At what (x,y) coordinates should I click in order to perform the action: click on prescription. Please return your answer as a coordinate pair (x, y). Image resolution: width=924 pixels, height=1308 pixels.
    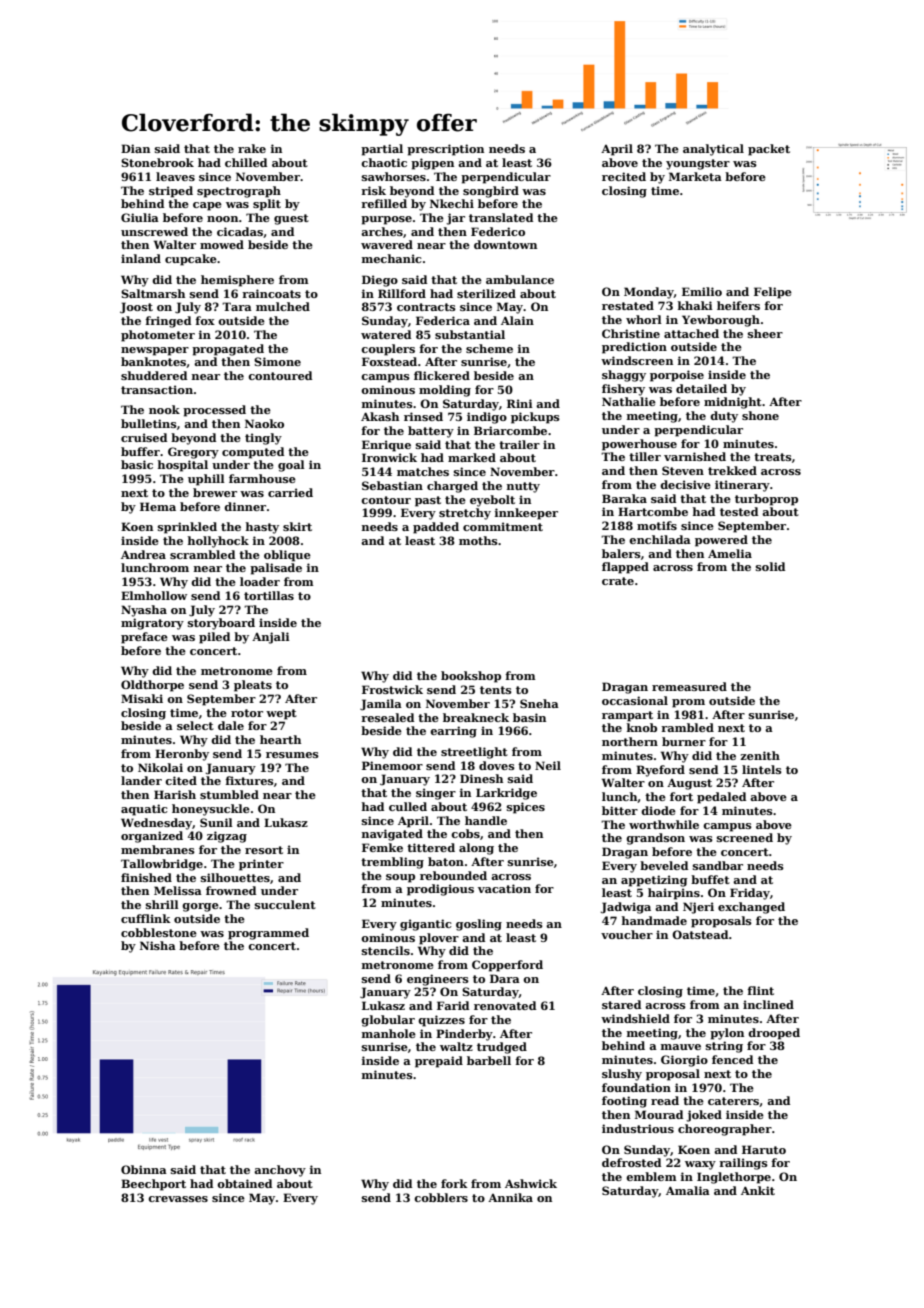
    Looking at the image, I should click on (445, 150).
